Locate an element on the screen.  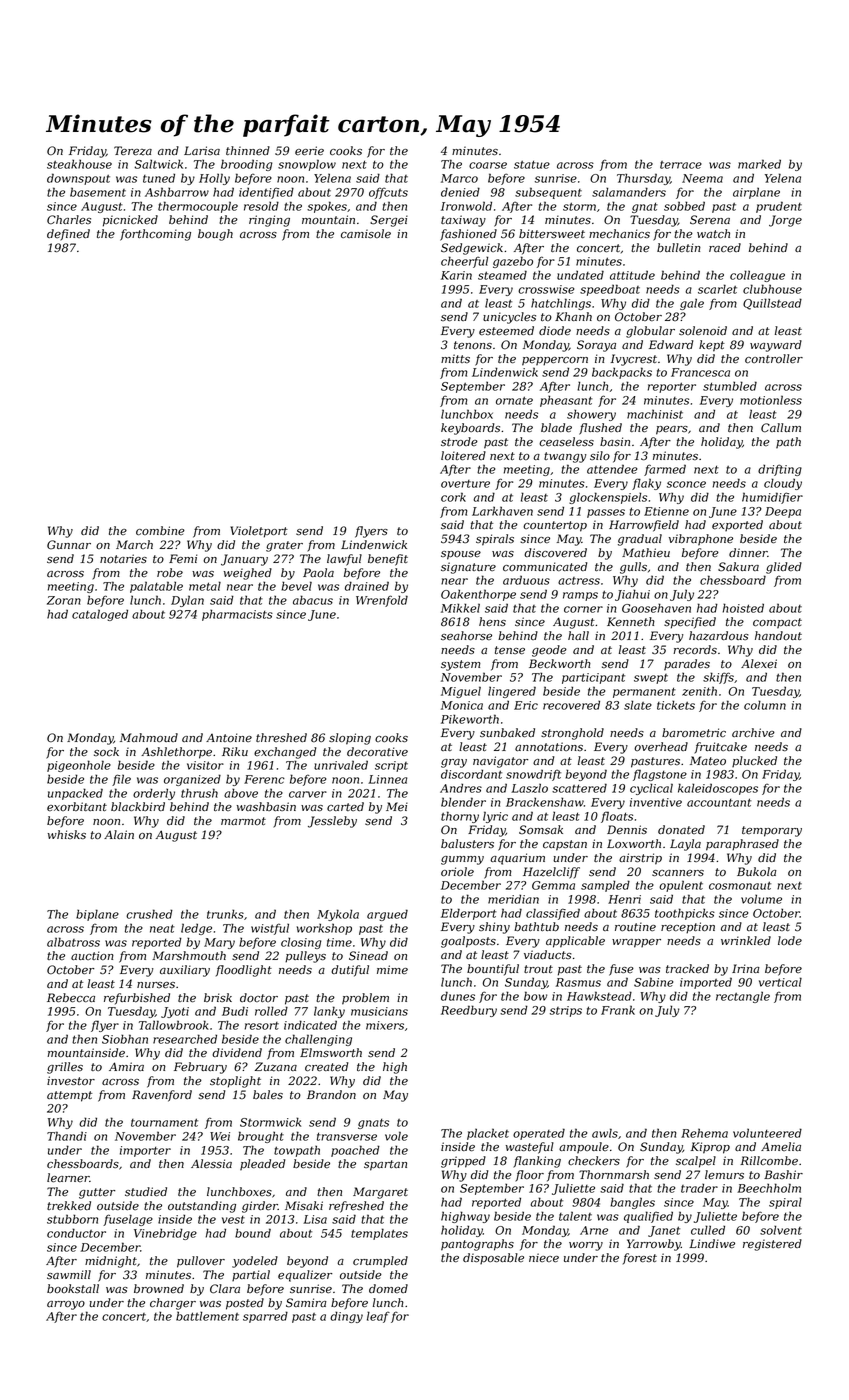
statue is located at coordinates (532, 164).
